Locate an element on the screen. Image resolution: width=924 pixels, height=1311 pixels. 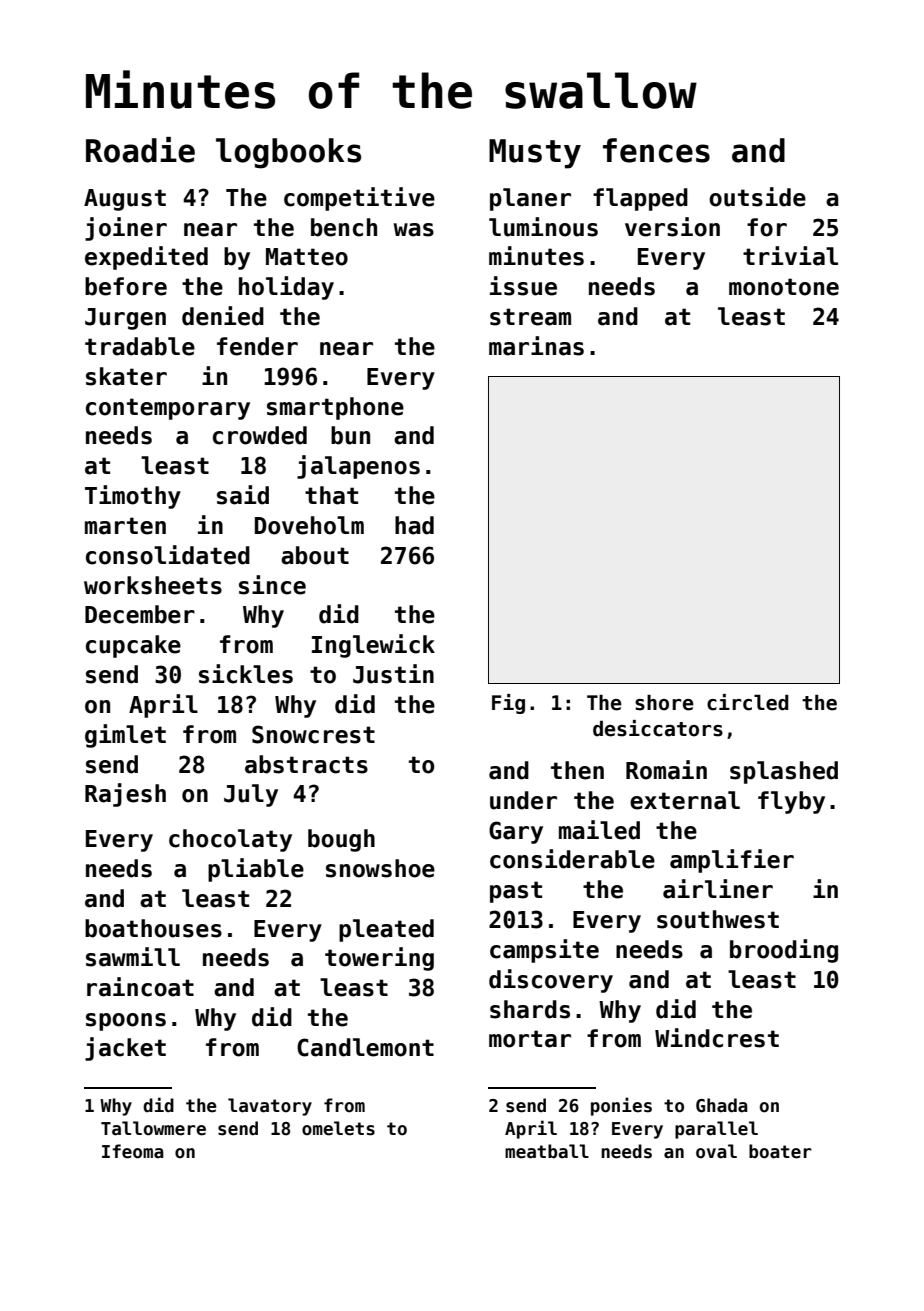
issue is located at coordinates (523, 286).
